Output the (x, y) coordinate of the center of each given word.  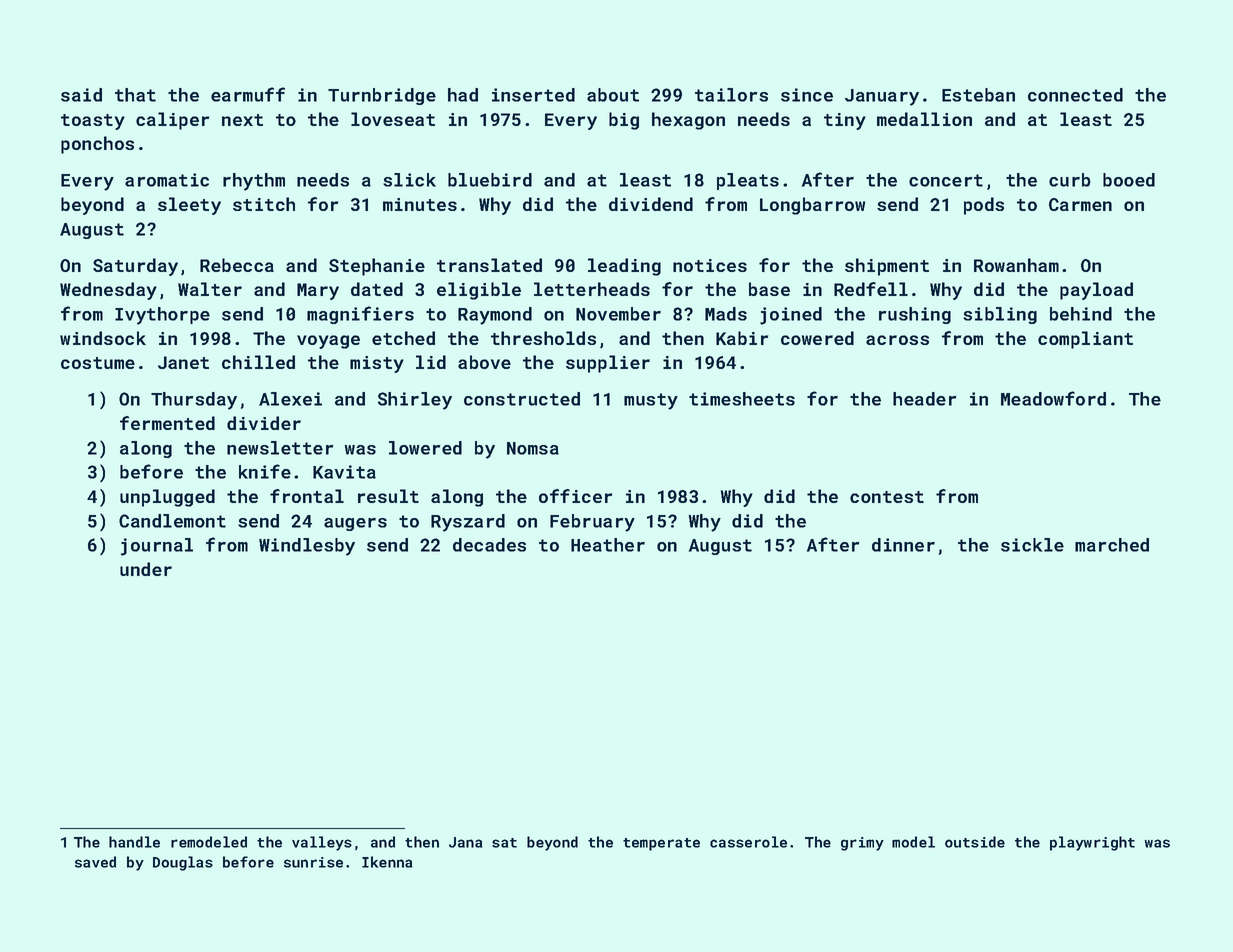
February (592, 523)
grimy (862, 844)
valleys (322, 843)
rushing (915, 315)
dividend (651, 204)
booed (1129, 180)
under (146, 569)
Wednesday (108, 291)
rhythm (254, 182)
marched (1112, 545)
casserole (748, 842)
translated (489, 265)
